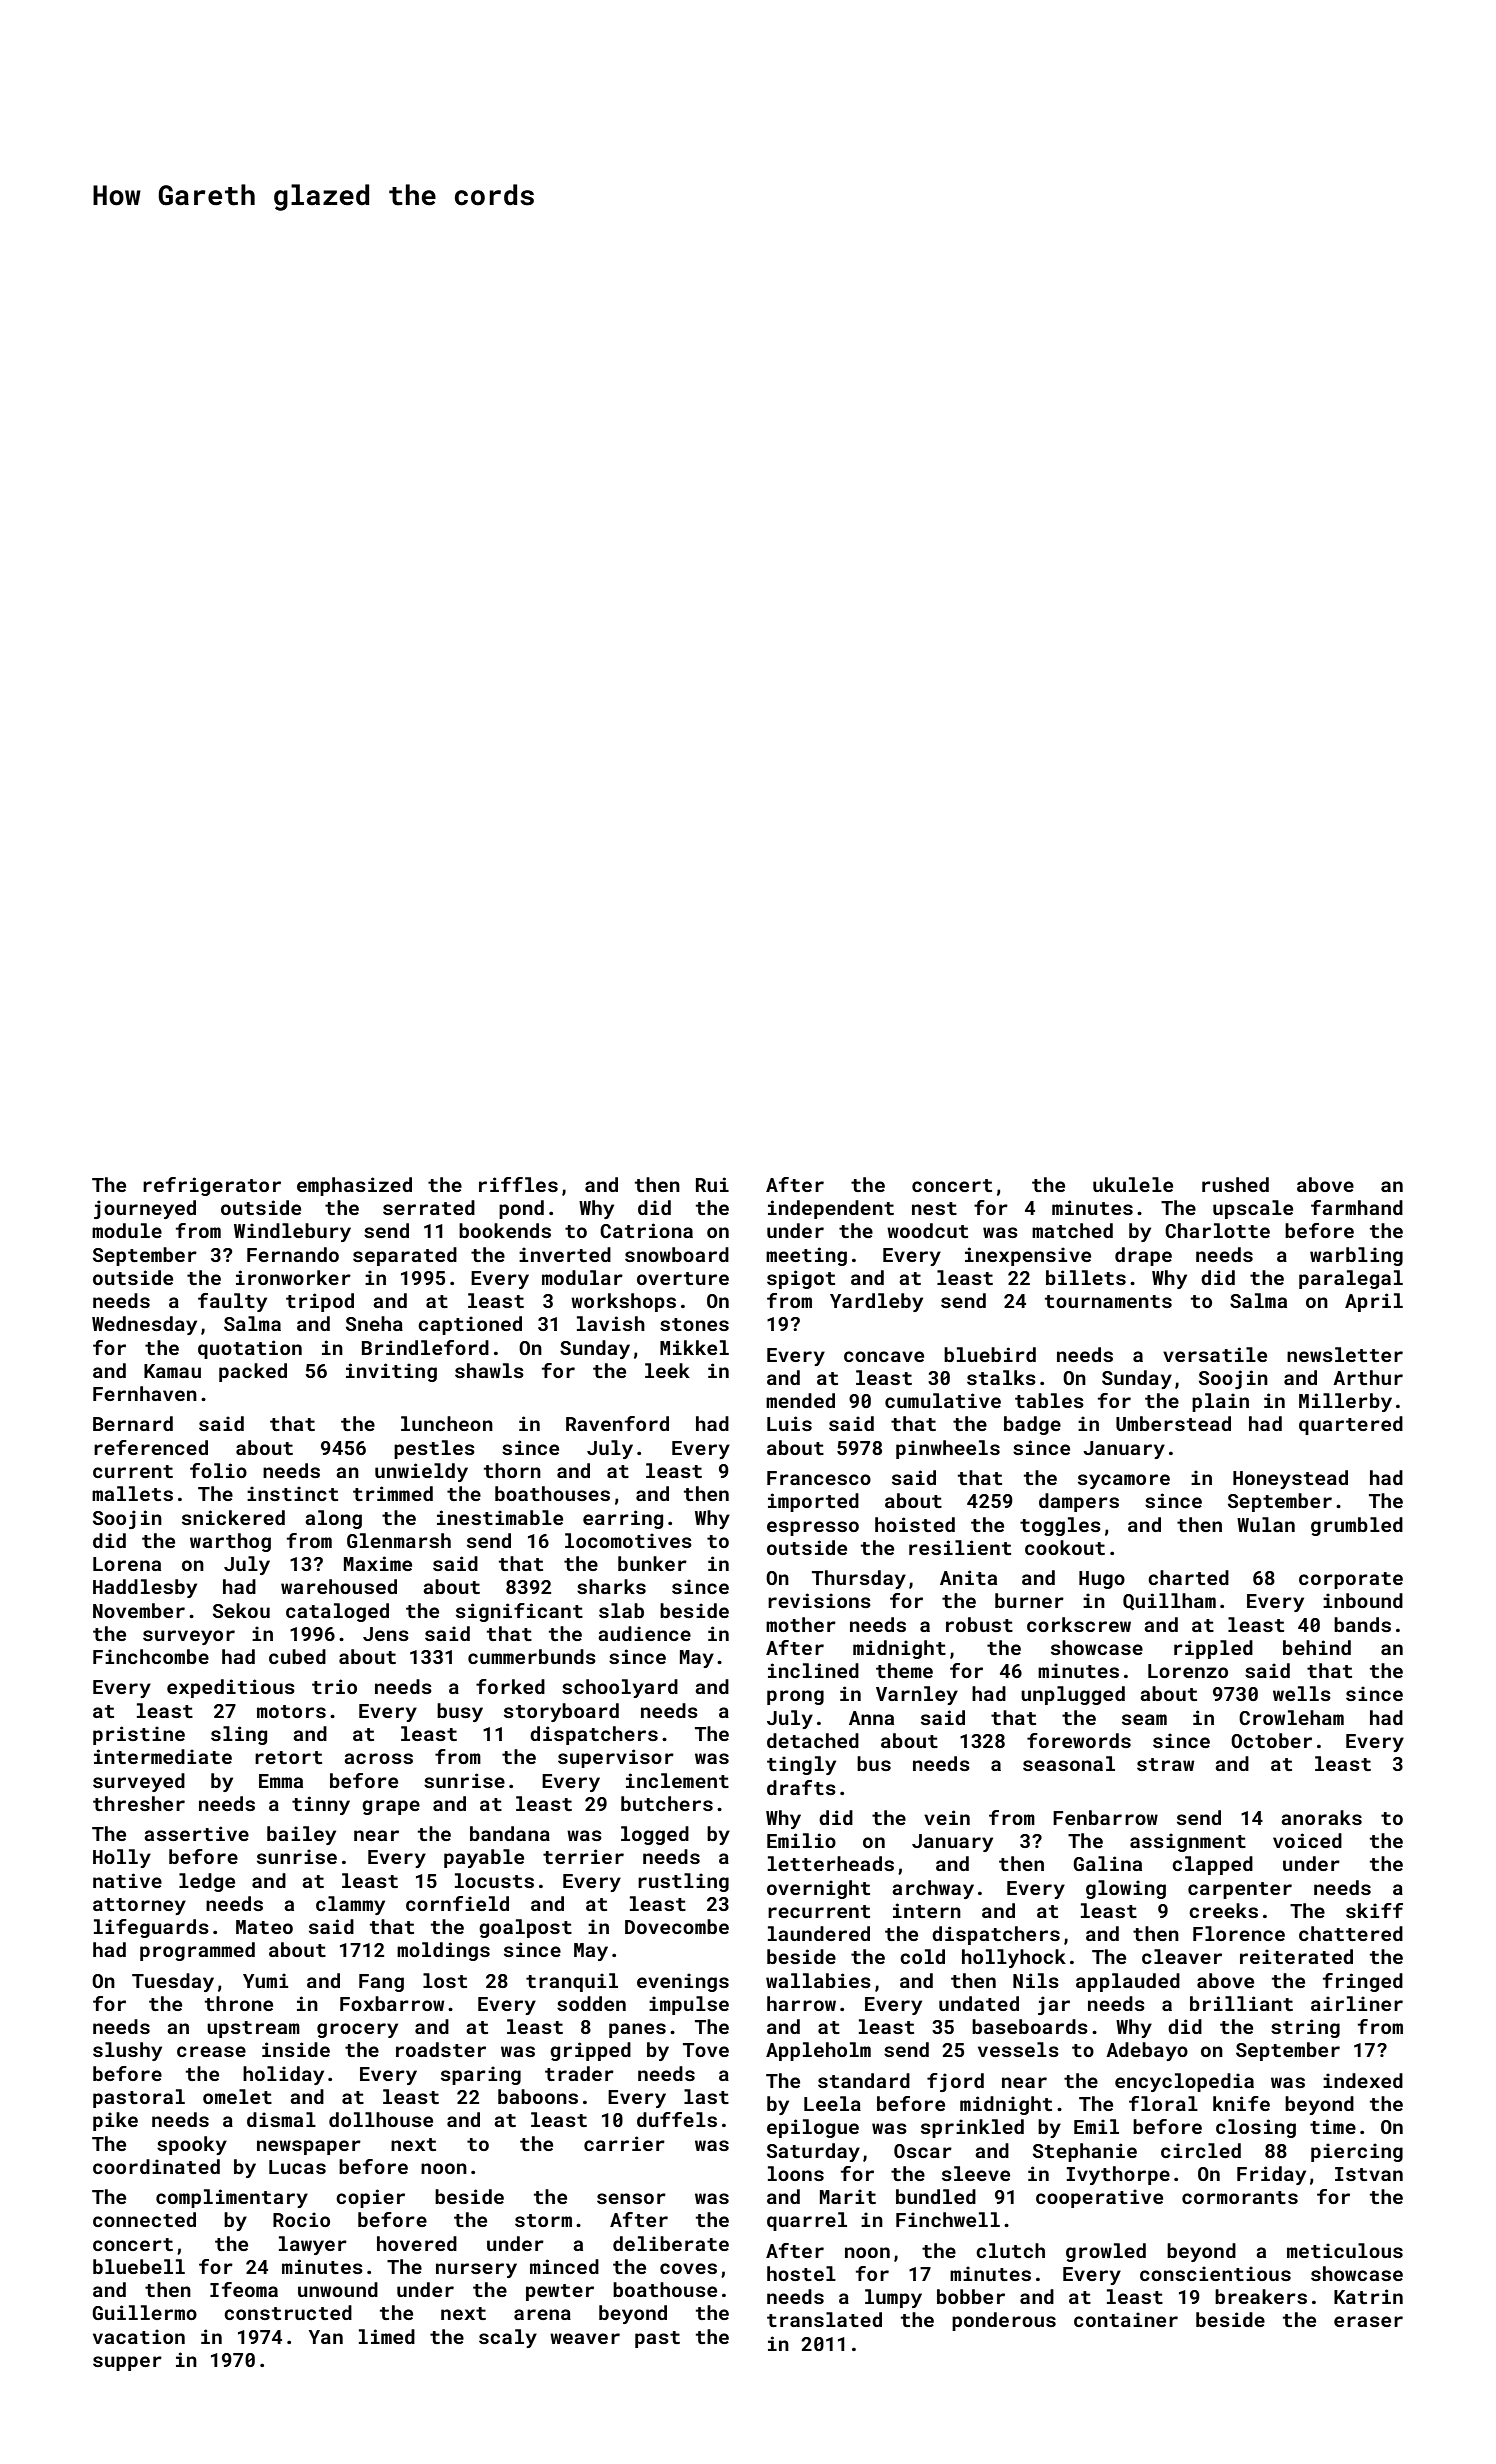  Describe the element at coordinates (233, 1517) in the document. I see `snickered` at that location.
